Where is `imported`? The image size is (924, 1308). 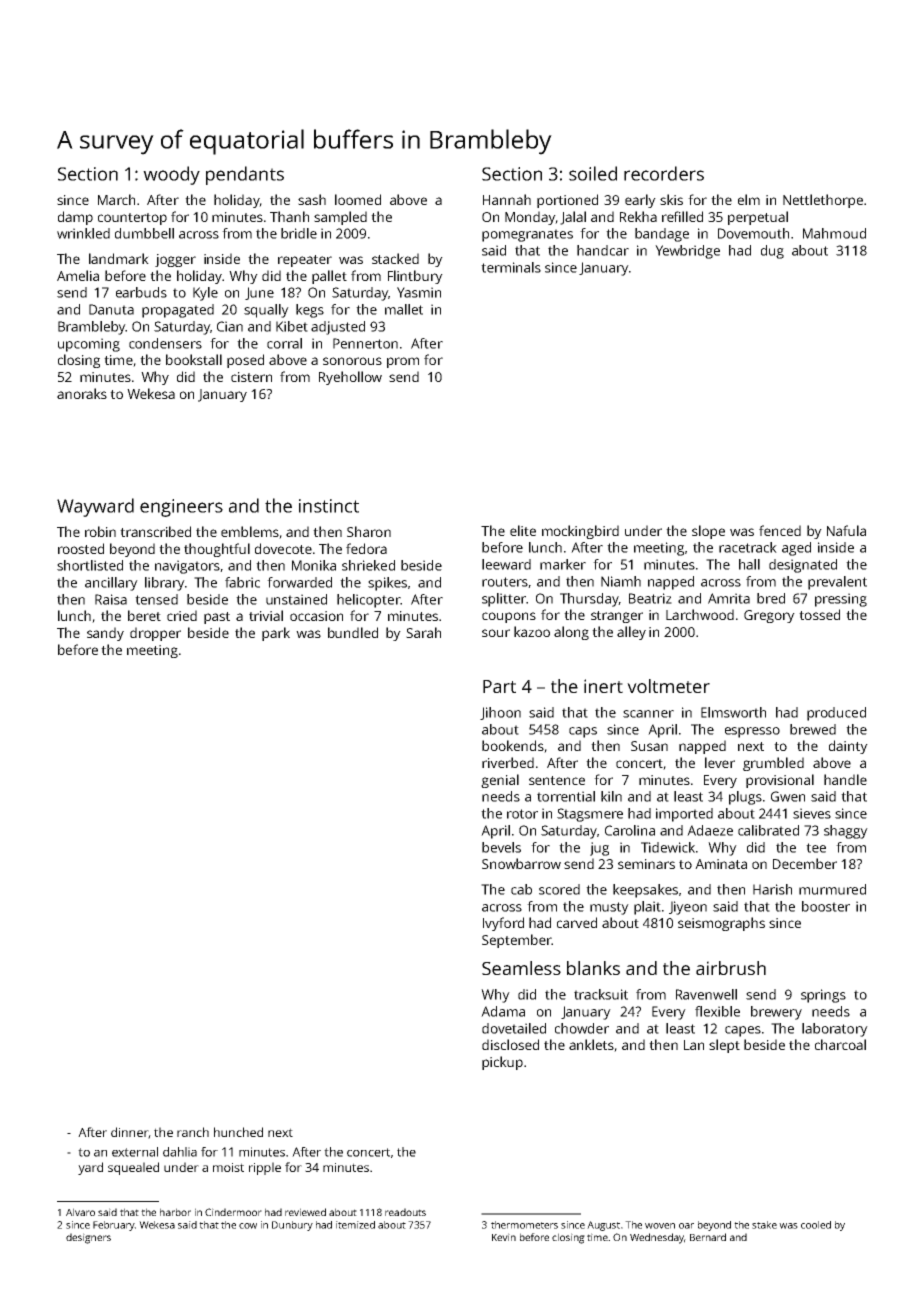 imported is located at coordinates (684, 815).
